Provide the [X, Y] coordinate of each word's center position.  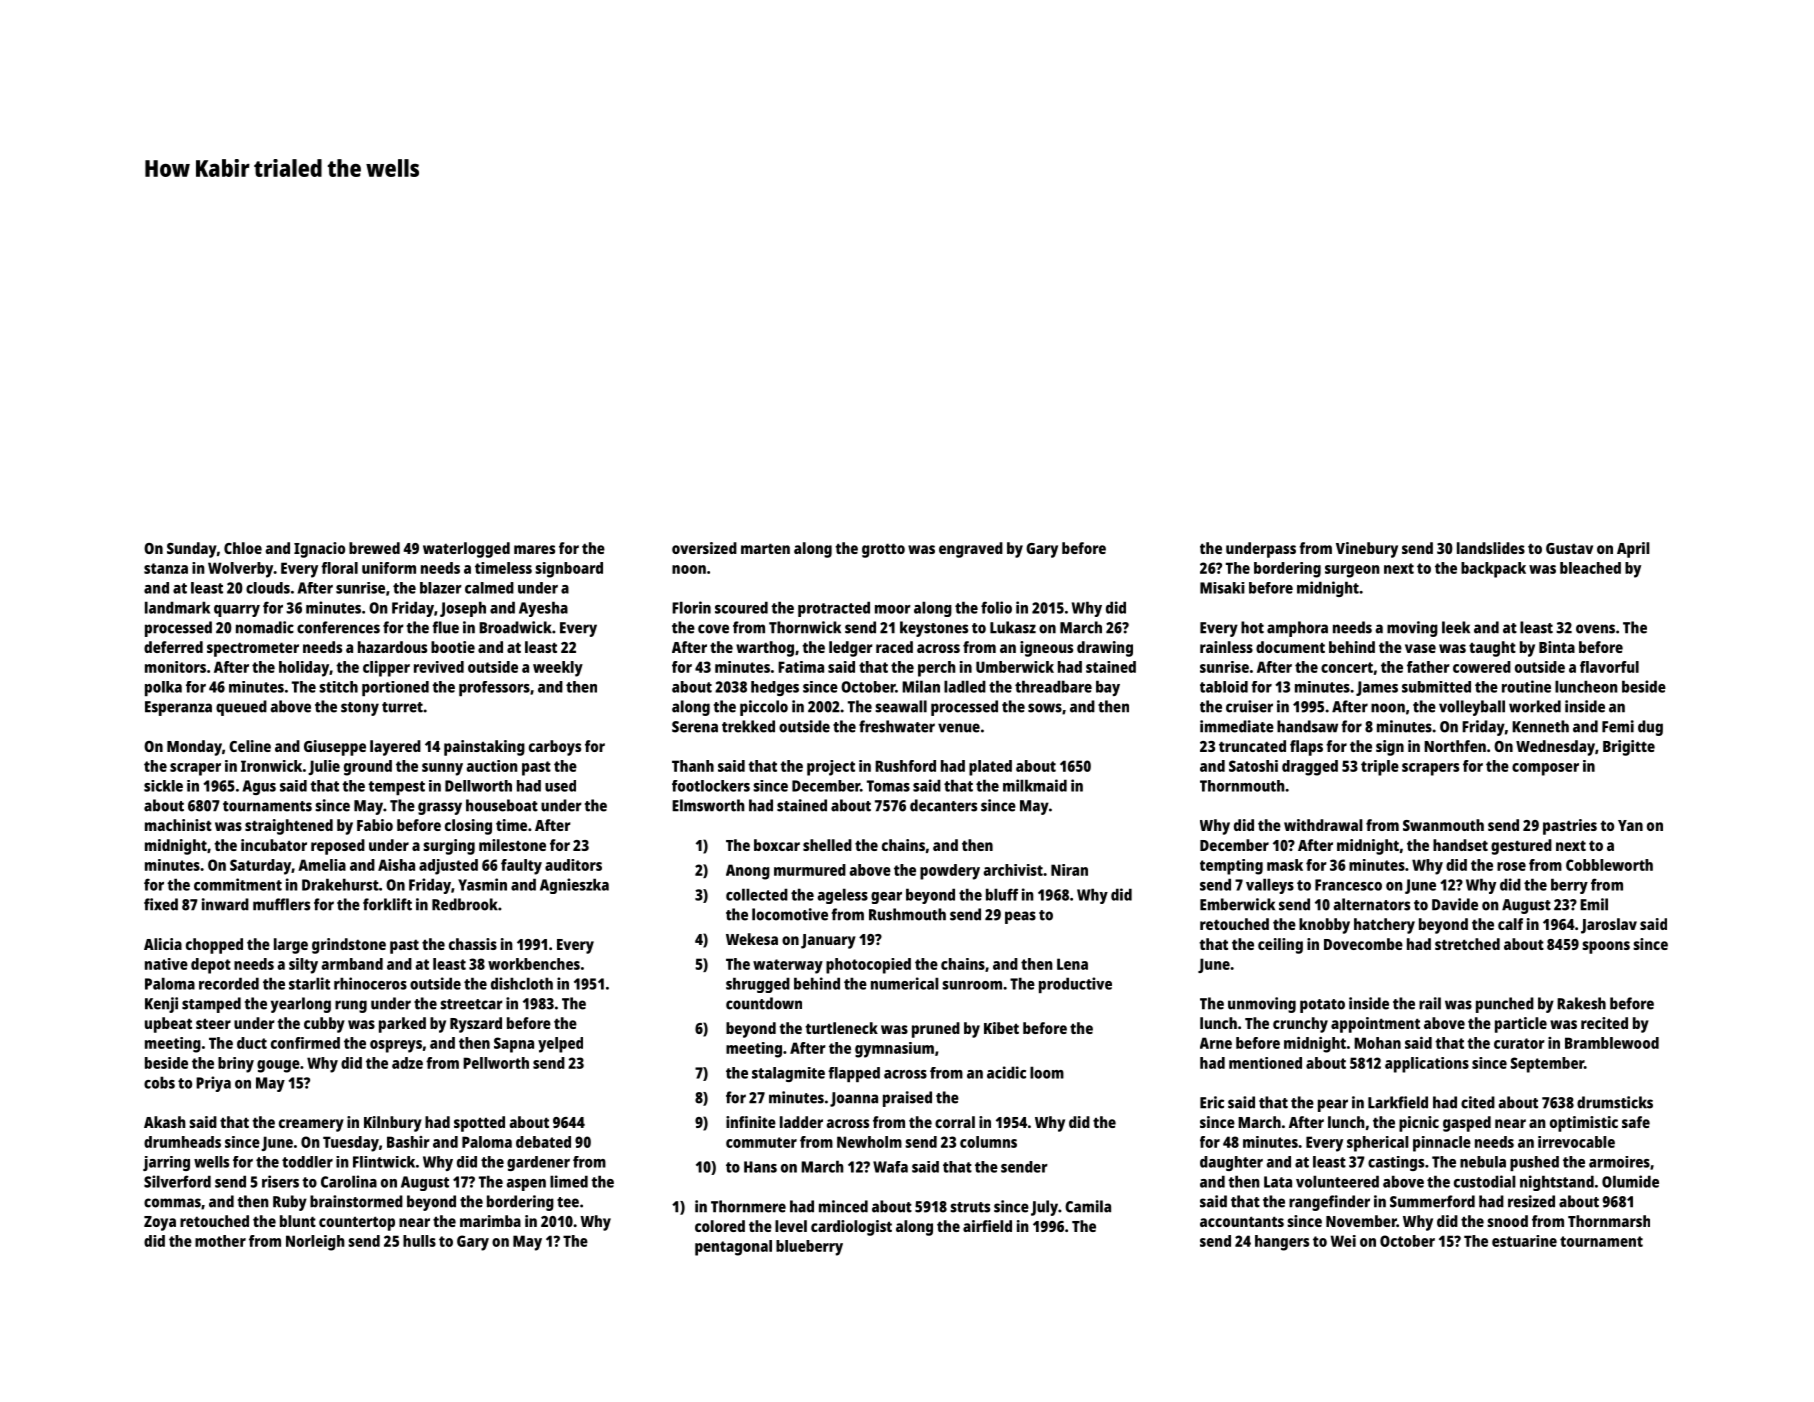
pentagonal [733, 1248]
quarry [237, 611]
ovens [1595, 629]
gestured [1521, 847]
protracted [834, 609]
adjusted [448, 867]
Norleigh [315, 1243]
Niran [1069, 870]
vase [1420, 648]
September [1547, 1065]
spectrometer [253, 649]
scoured [741, 607]
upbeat [168, 1025]
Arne [1216, 1043]
